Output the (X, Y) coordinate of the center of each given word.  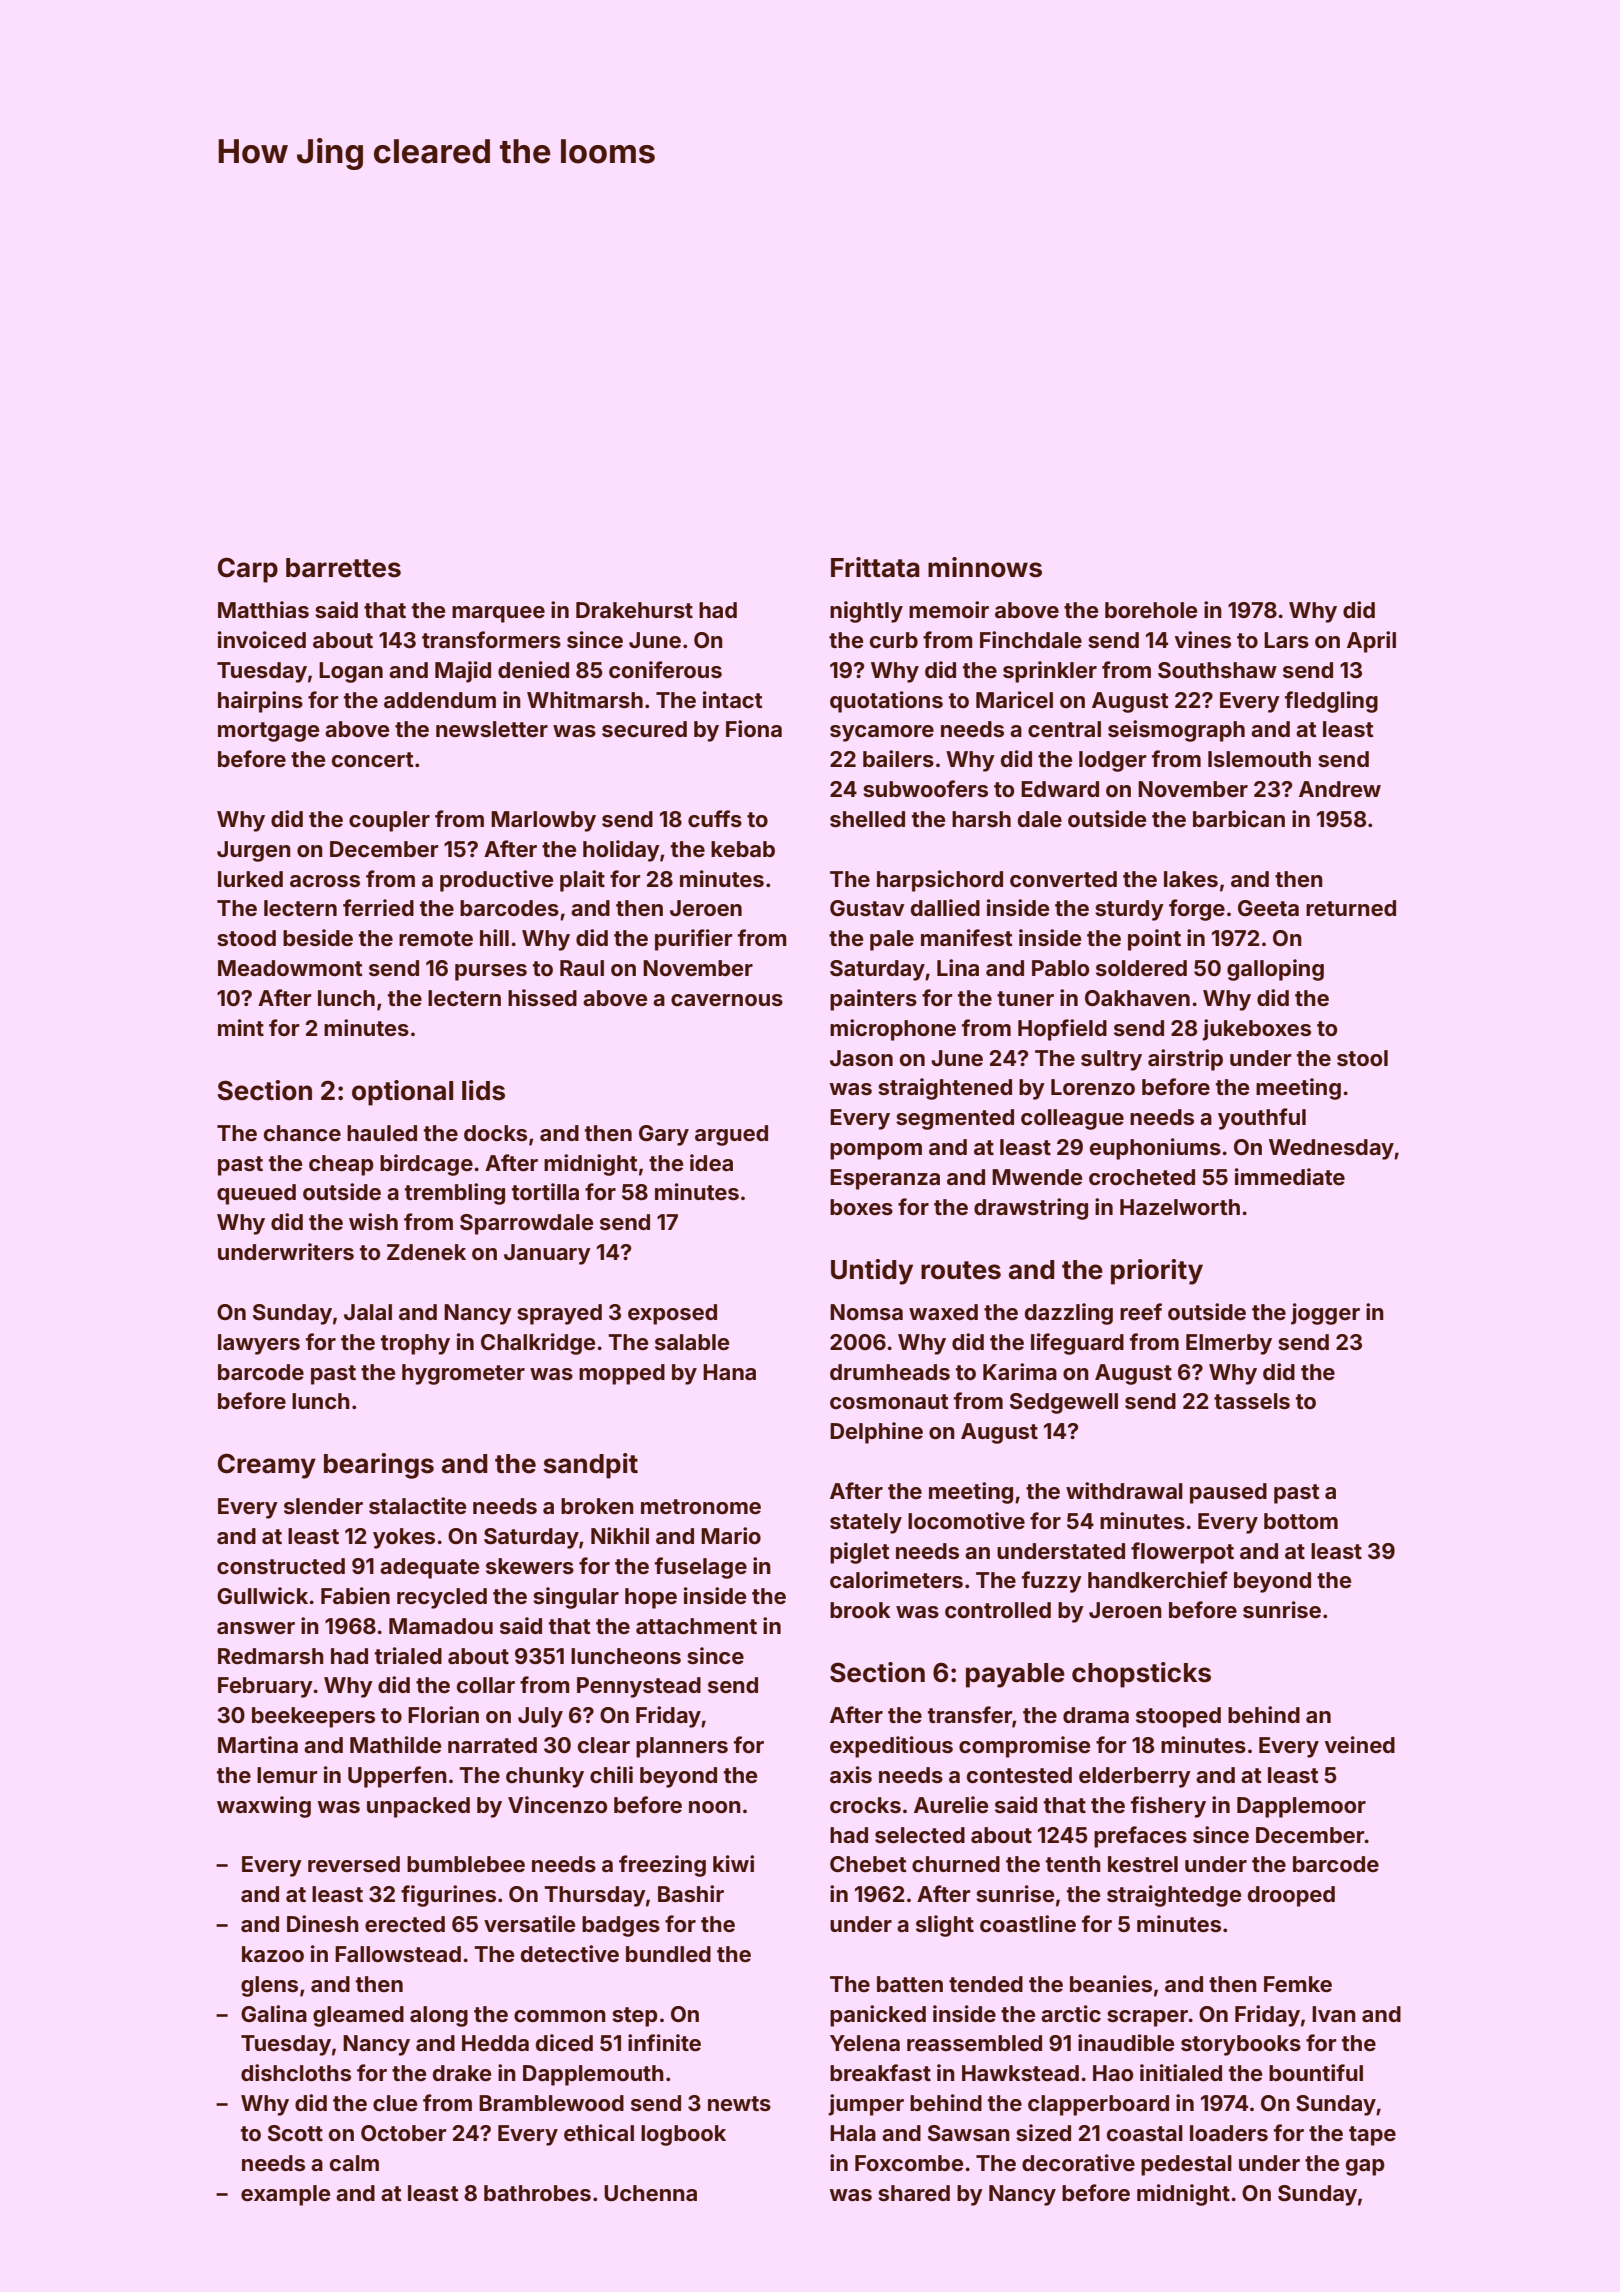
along (439, 2016)
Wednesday (1331, 1149)
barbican (1239, 818)
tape (1372, 2136)
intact (733, 699)
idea (711, 1162)
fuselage (701, 1568)
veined (1360, 1744)
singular (576, 1598)
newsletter (492, 729)
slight (945, 1926)
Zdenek (426, 1252)
